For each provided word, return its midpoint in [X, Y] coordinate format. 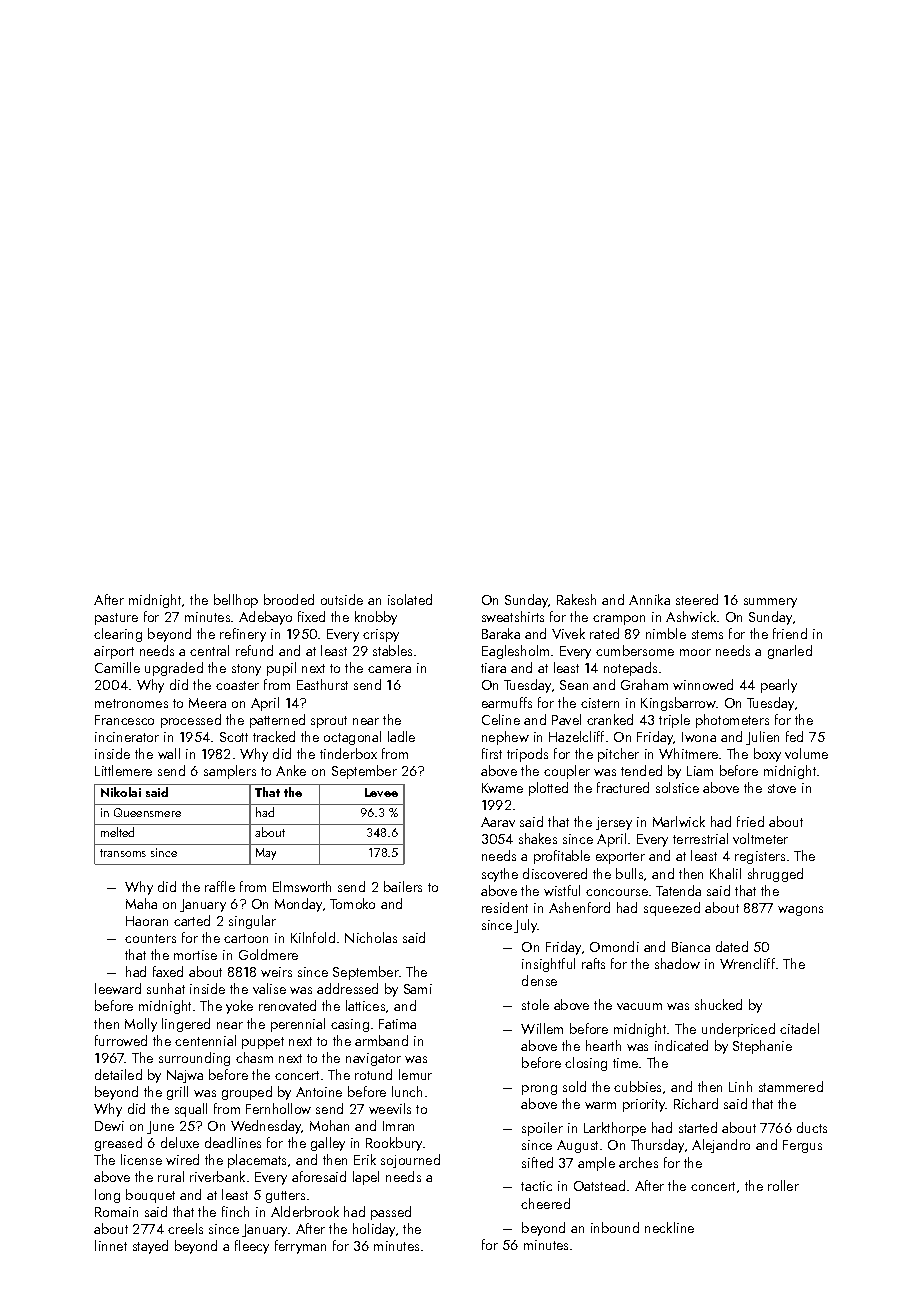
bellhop [236, 601]
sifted [537, 1162]
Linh [740, 1086]
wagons [800, 911]
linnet [111, 1245]
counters [150, 938]
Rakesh [576, 599]
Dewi [109, 1126]
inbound [615, 1227]
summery [770, 603]
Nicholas [371, 937]
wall [169, 753]
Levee [381, 792]
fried [750, 821]
